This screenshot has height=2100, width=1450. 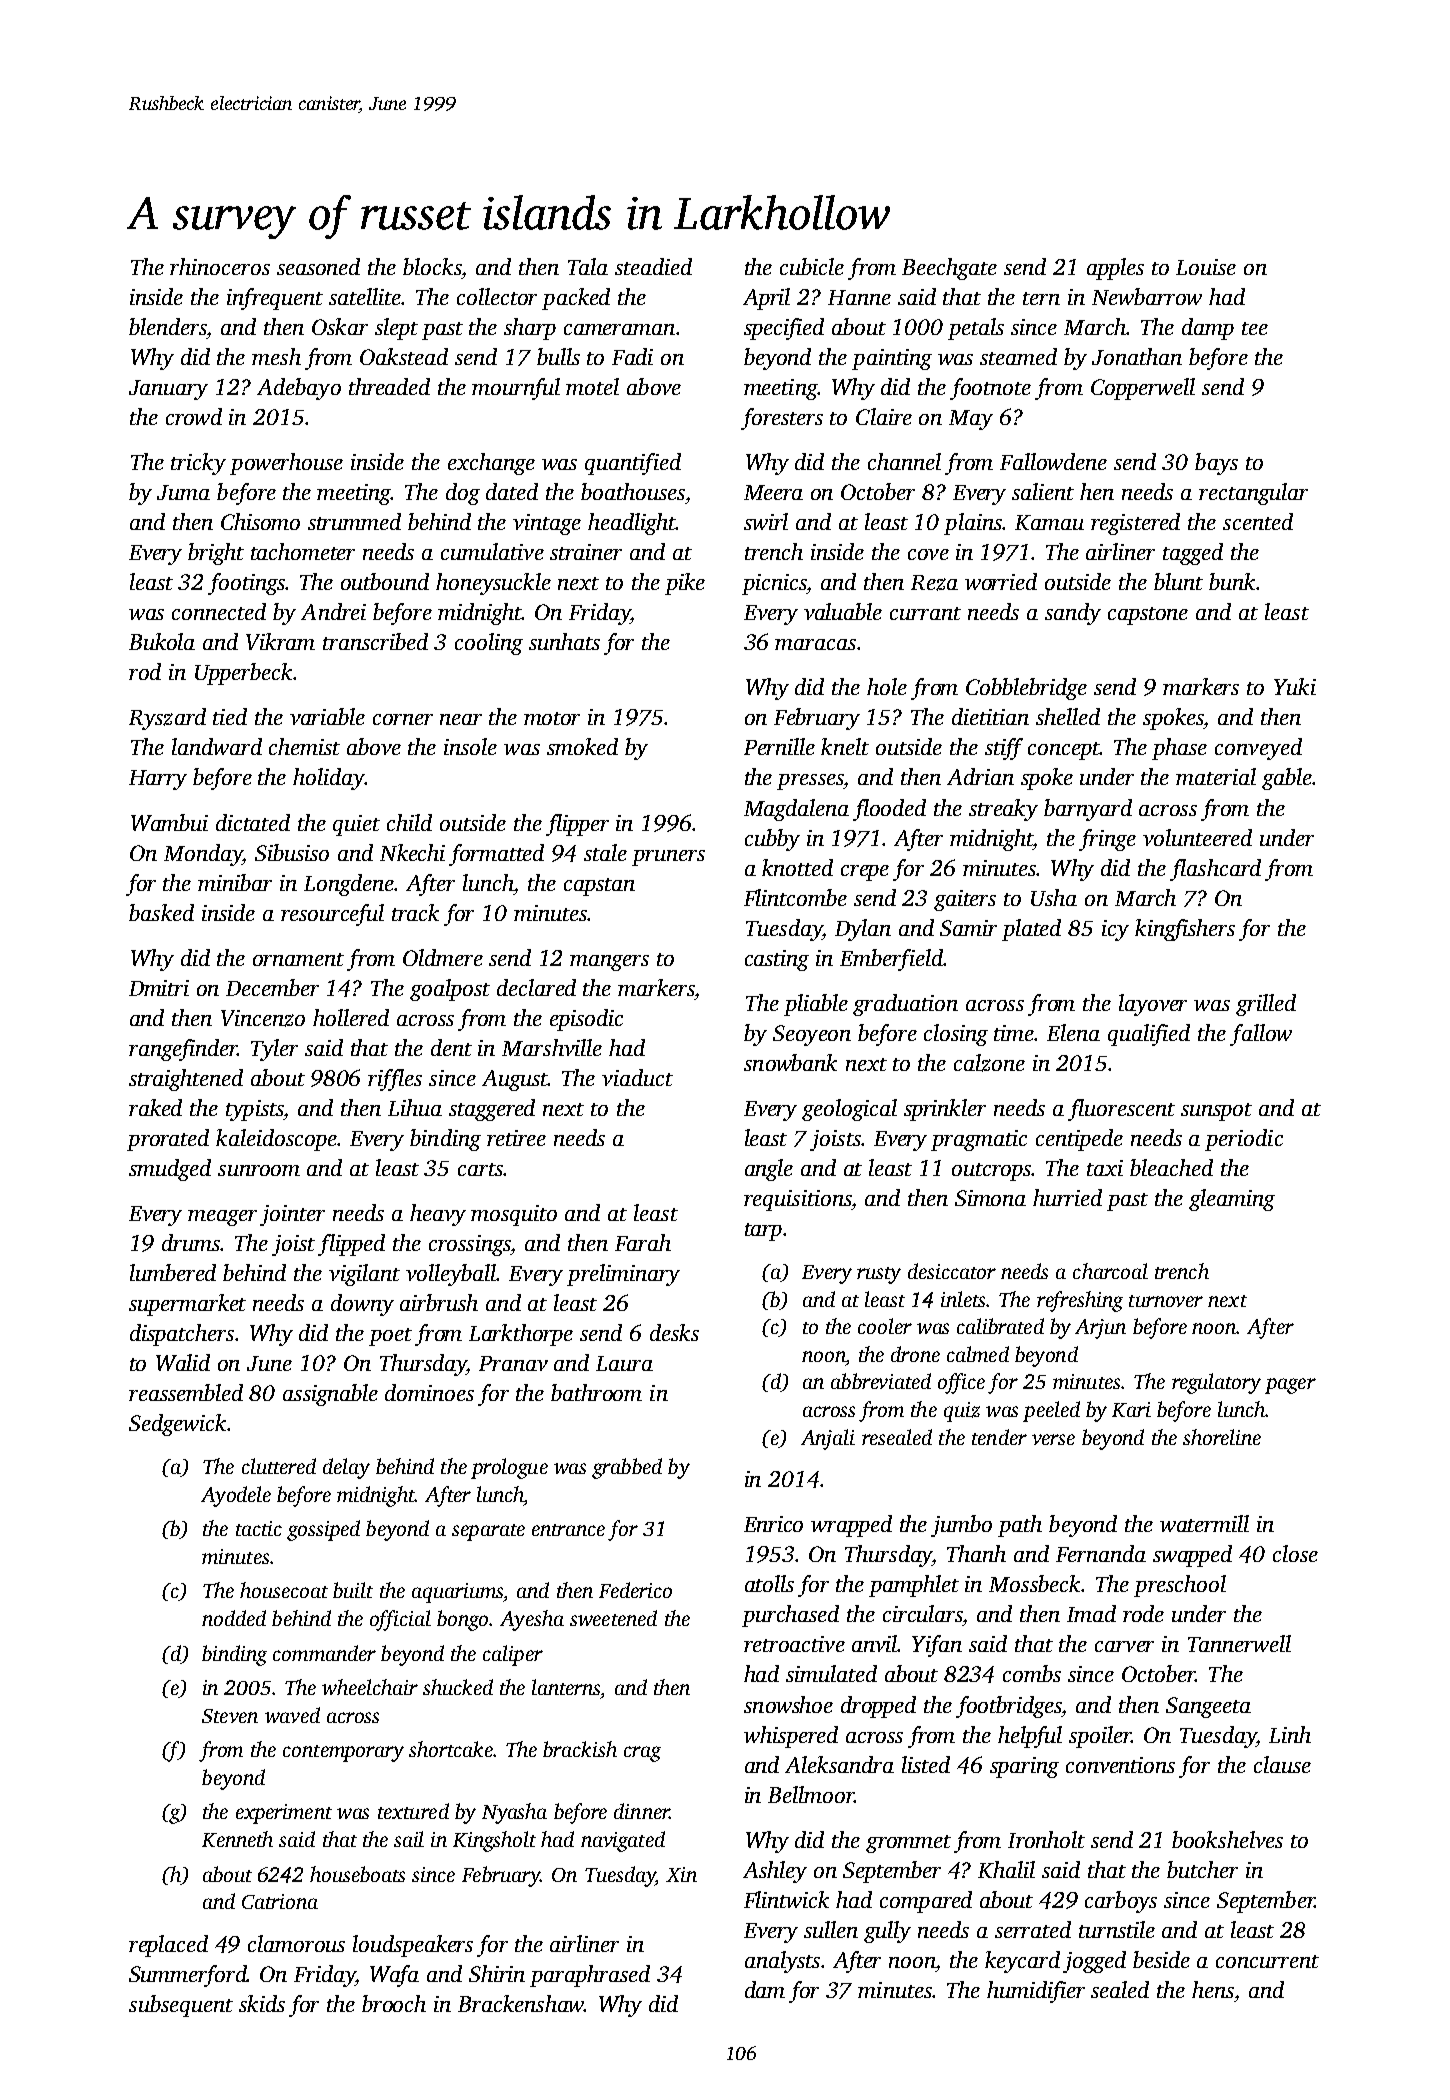 I want to click on phase, so click(x=1179, y=749).
